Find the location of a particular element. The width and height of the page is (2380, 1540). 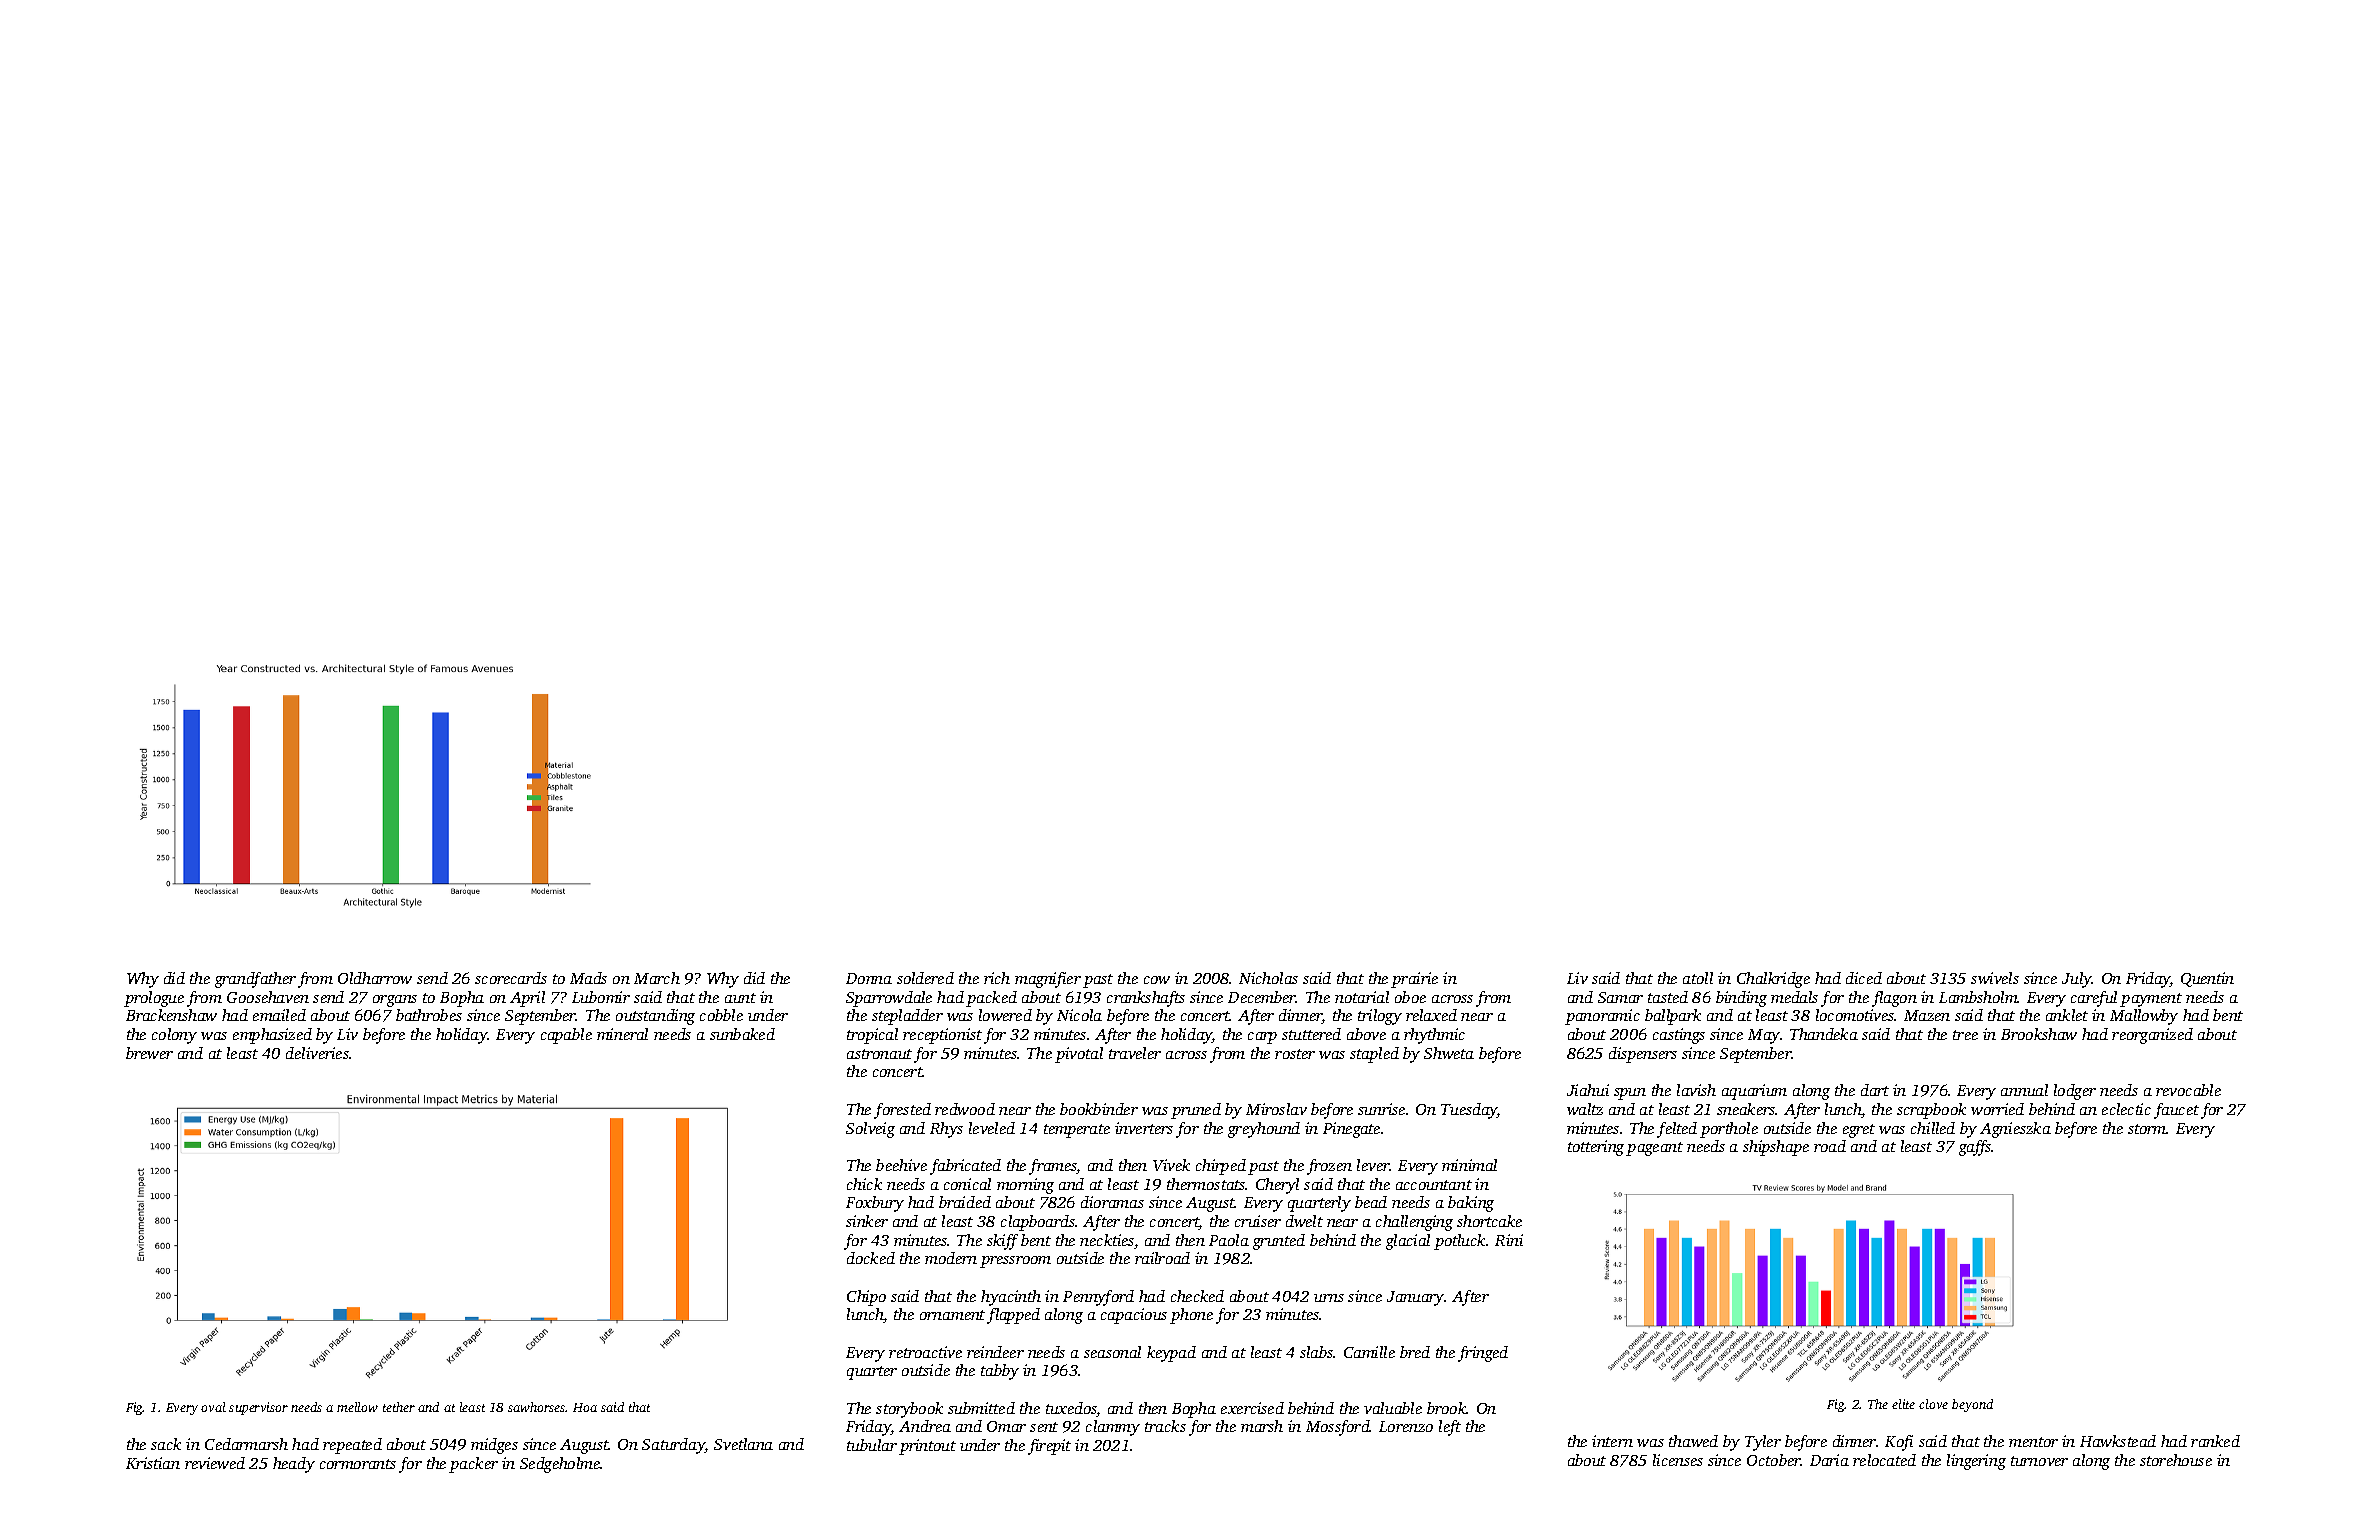

clapboards is located at coordinates (1038, 1223).
